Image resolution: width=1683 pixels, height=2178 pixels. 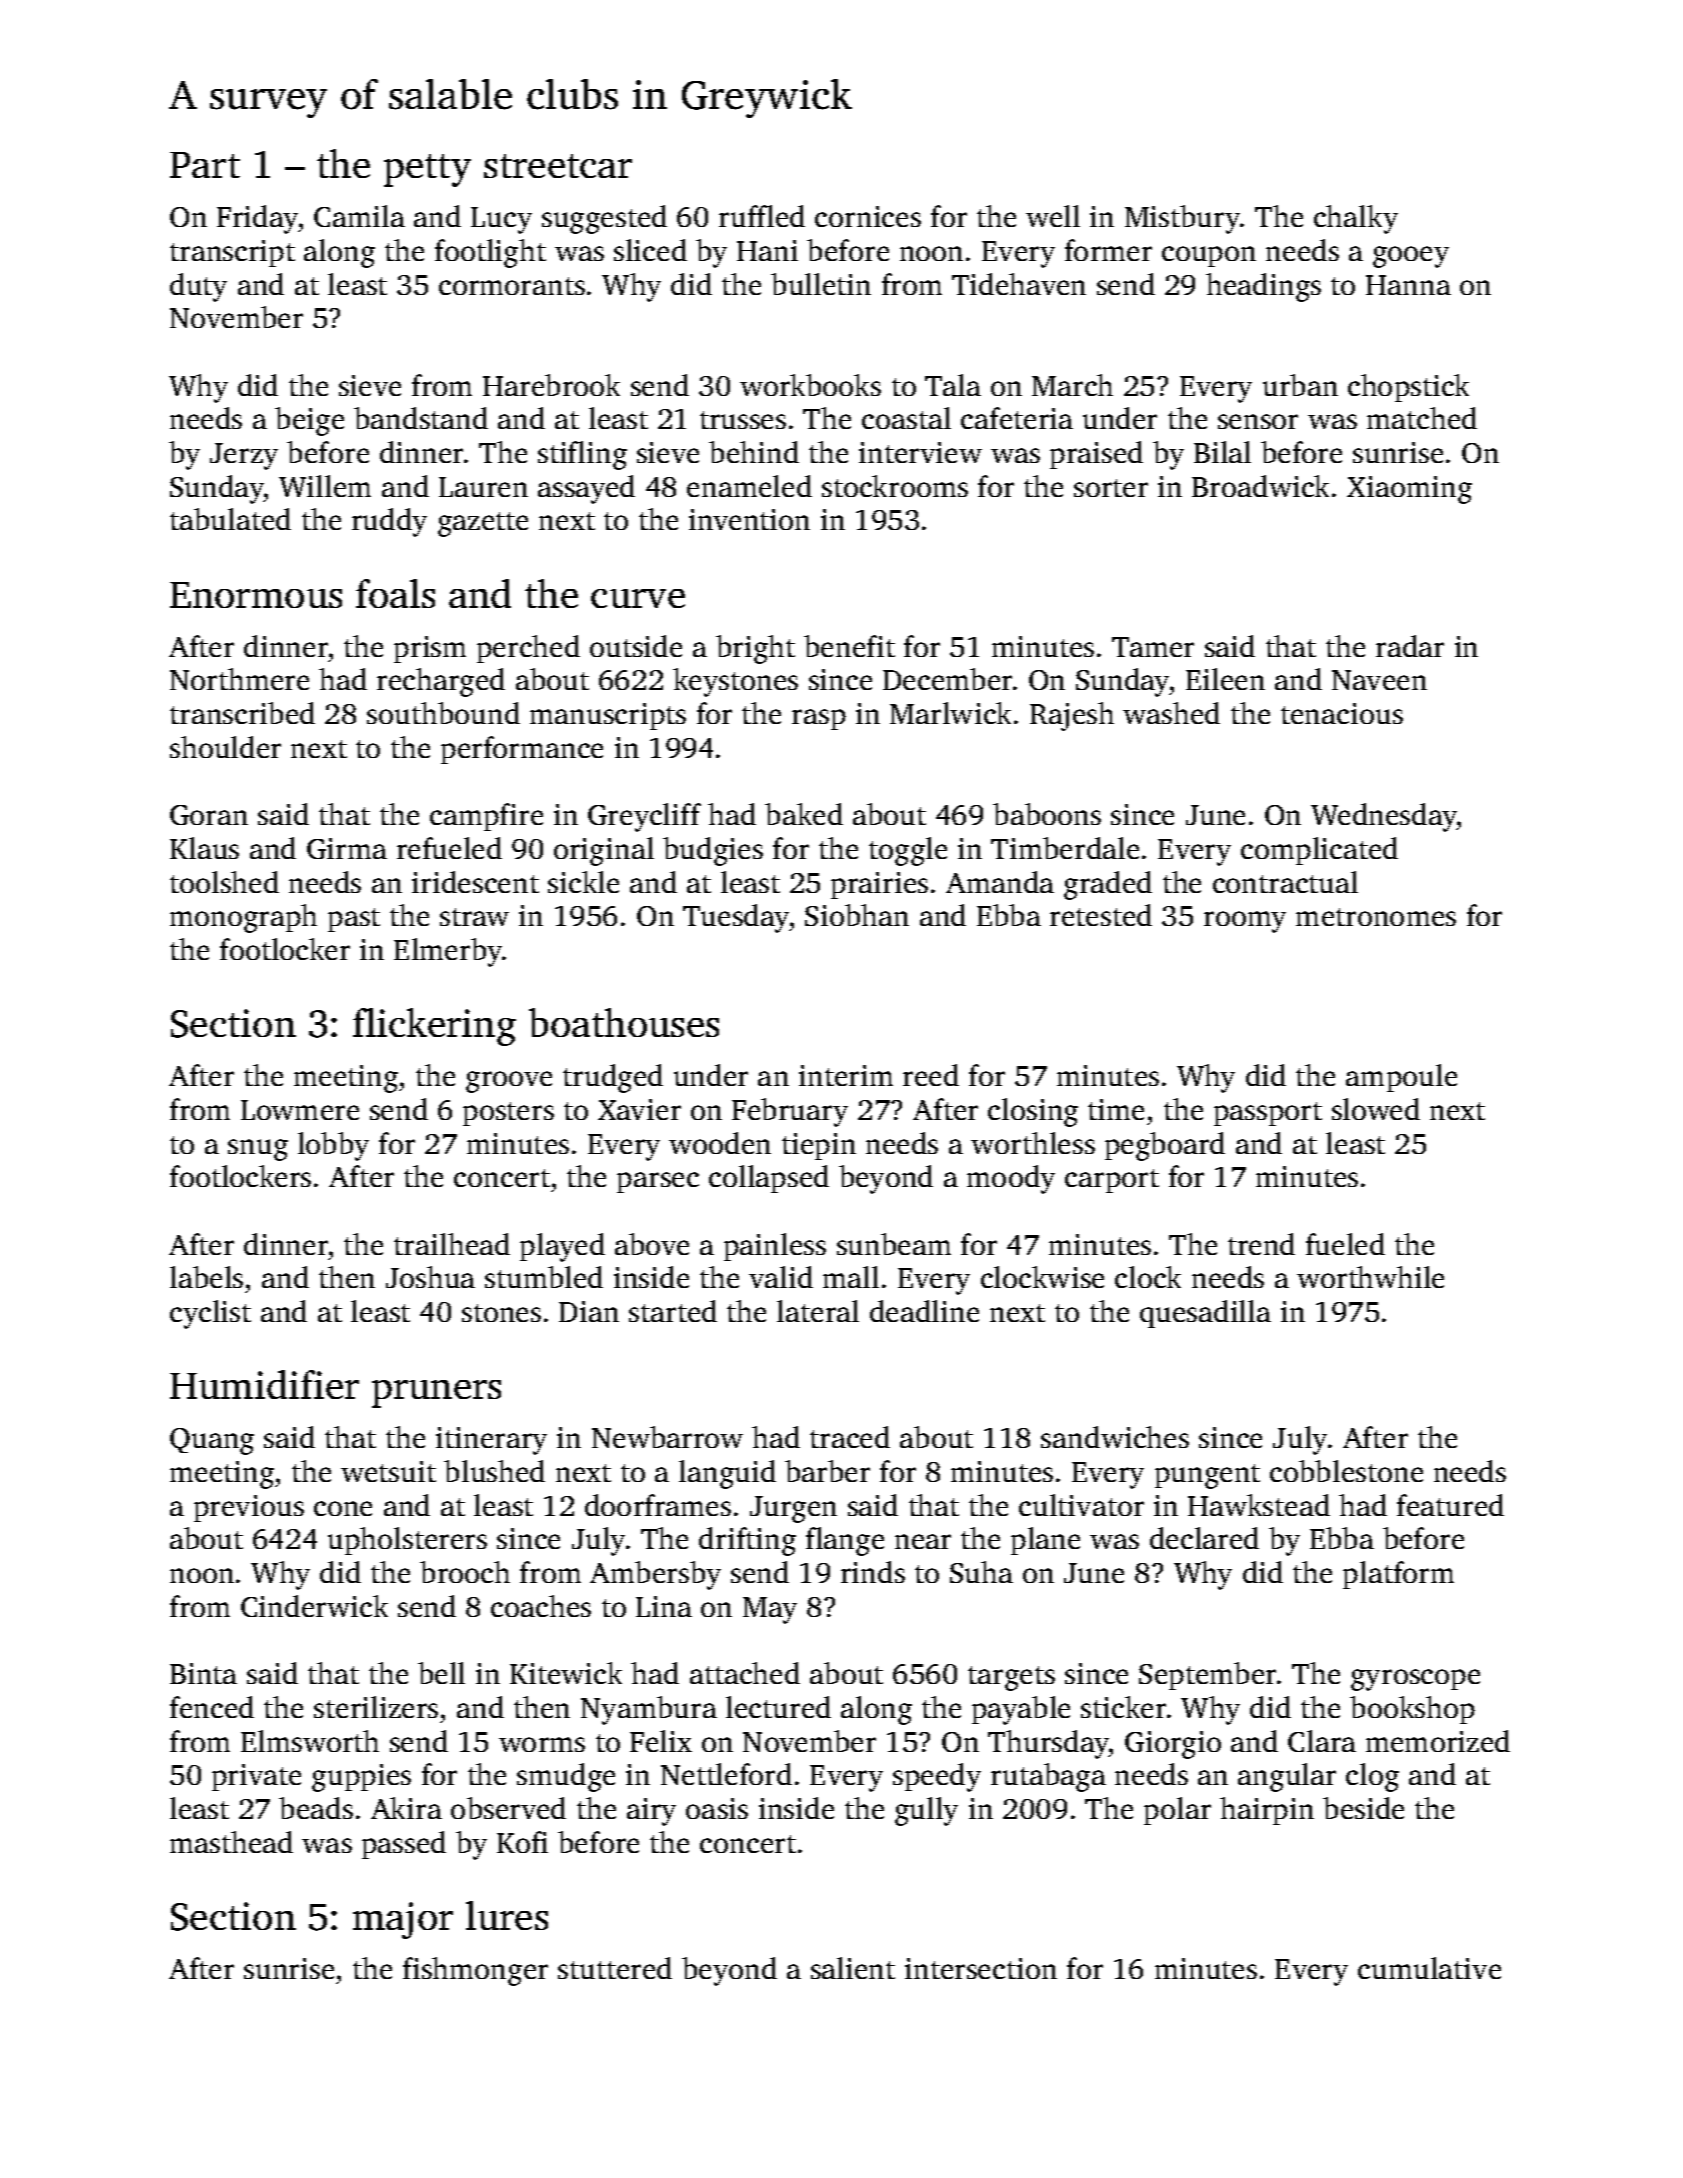 I want to click on stuttered, so click(x=615, y=1968).
